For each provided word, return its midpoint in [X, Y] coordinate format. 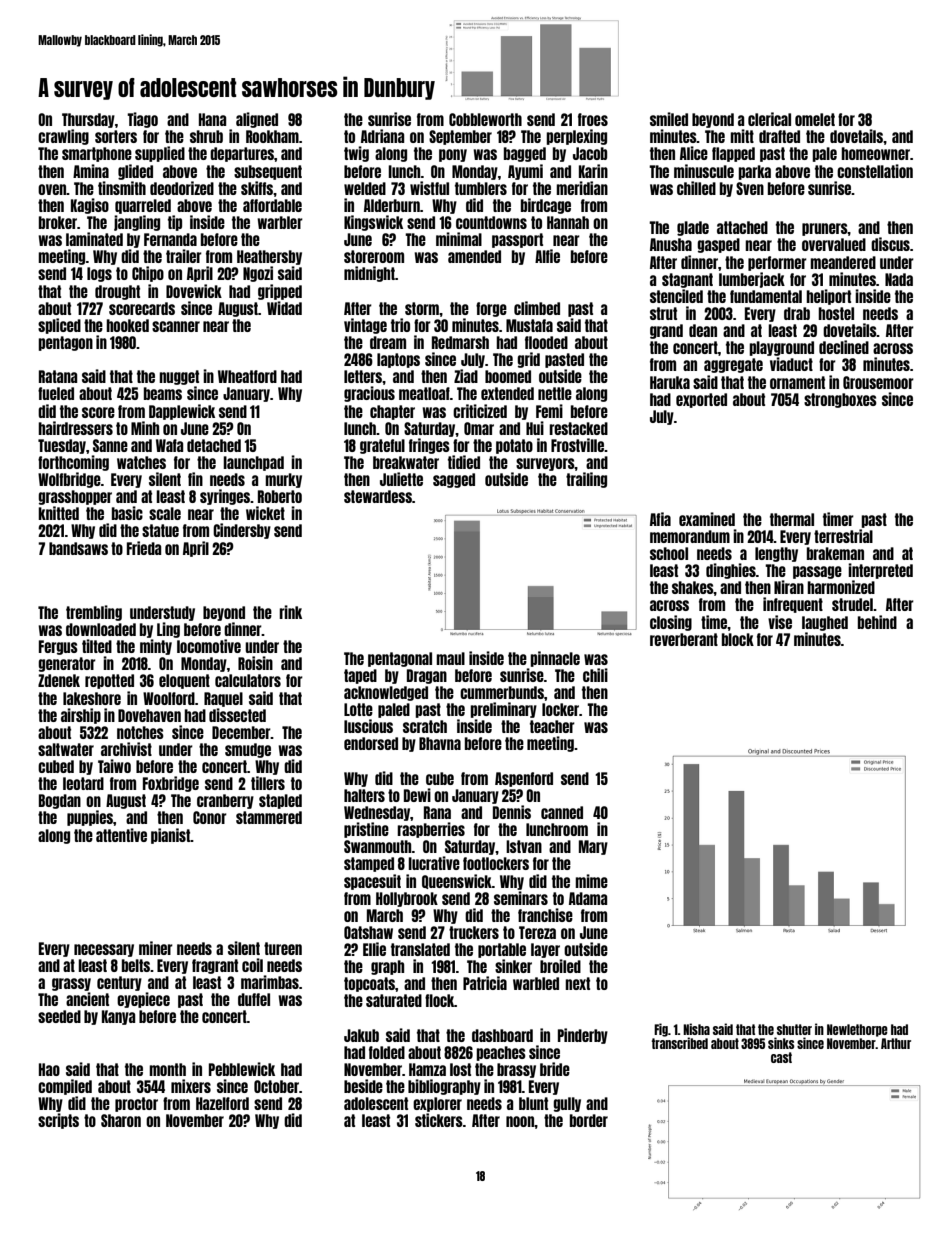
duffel [254, 999]
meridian [582, 188]
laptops [398, 360]
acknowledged [386, 693]
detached [214, 445]
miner [156, 948]
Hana [212, 119]
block [738, 639]
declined [844, 347]
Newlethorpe [857, 1030]
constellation [875, 171]
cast [781, 1057]
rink [290, 612]
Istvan [524, 846]
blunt [533, 1103]
